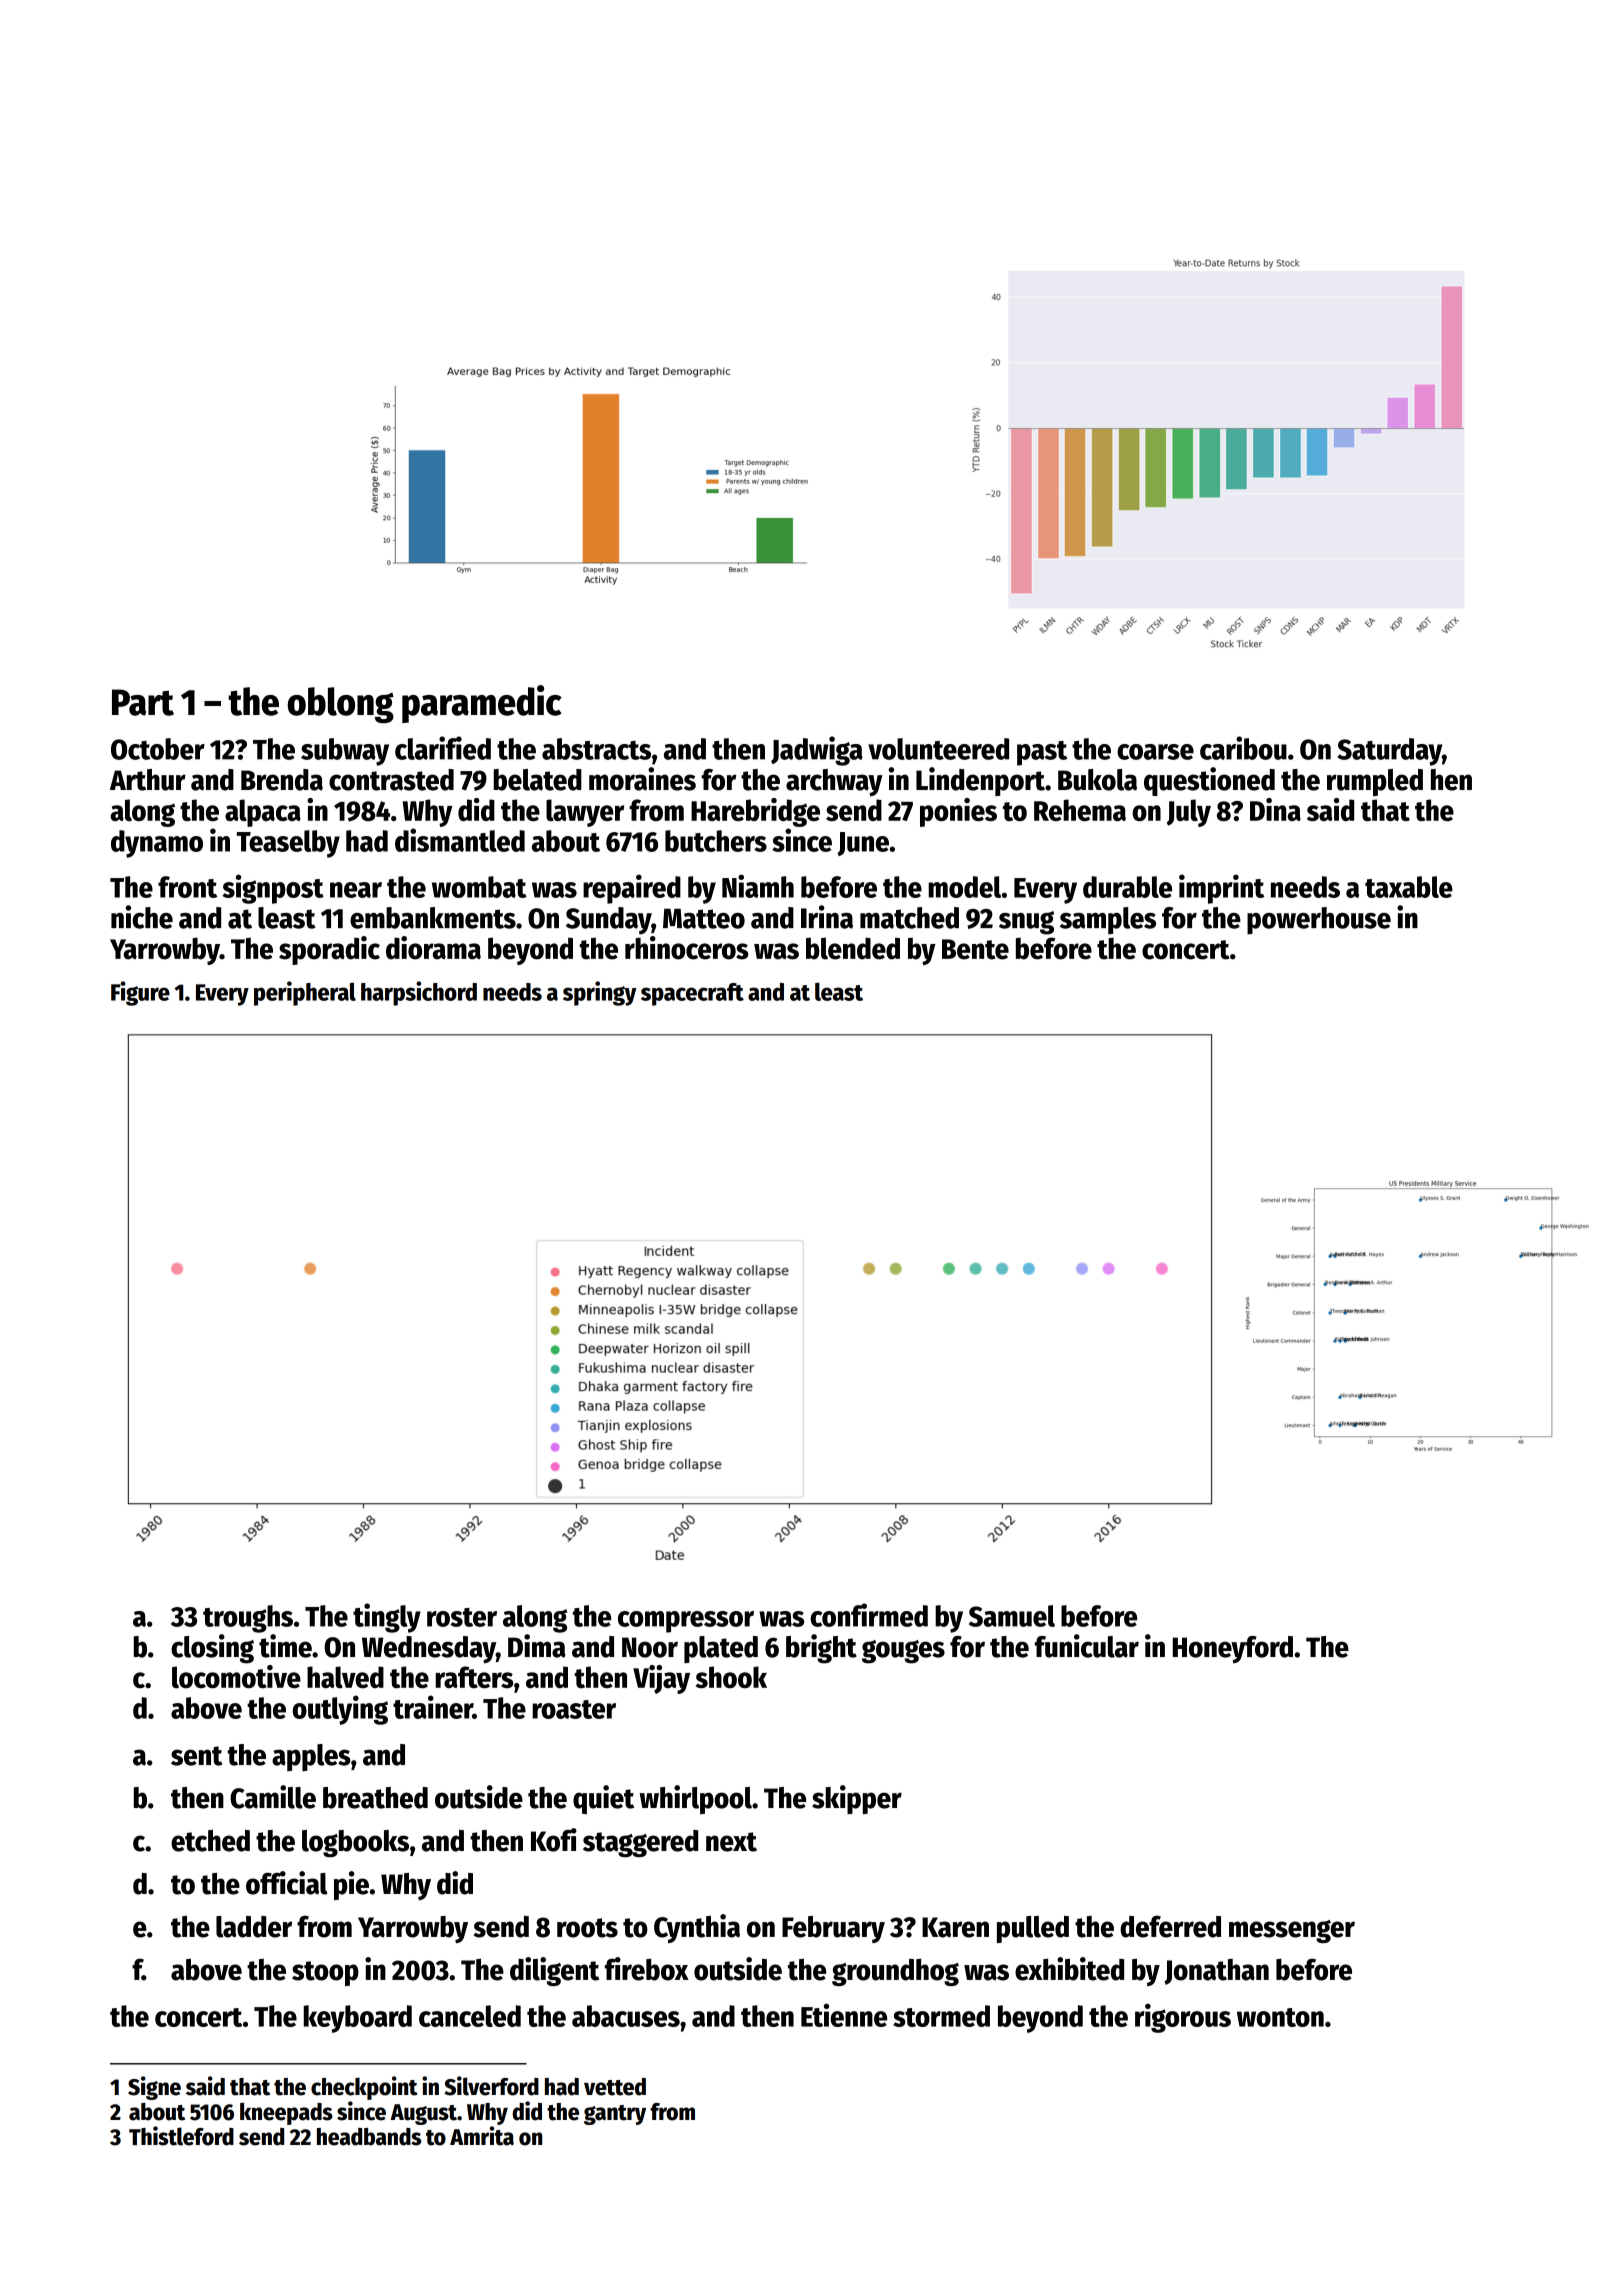 This screenshot has width=1620, height=2292. Describe the element at coordinates (1087, 1646) in the screenshot. I see `funicular` at that location.
